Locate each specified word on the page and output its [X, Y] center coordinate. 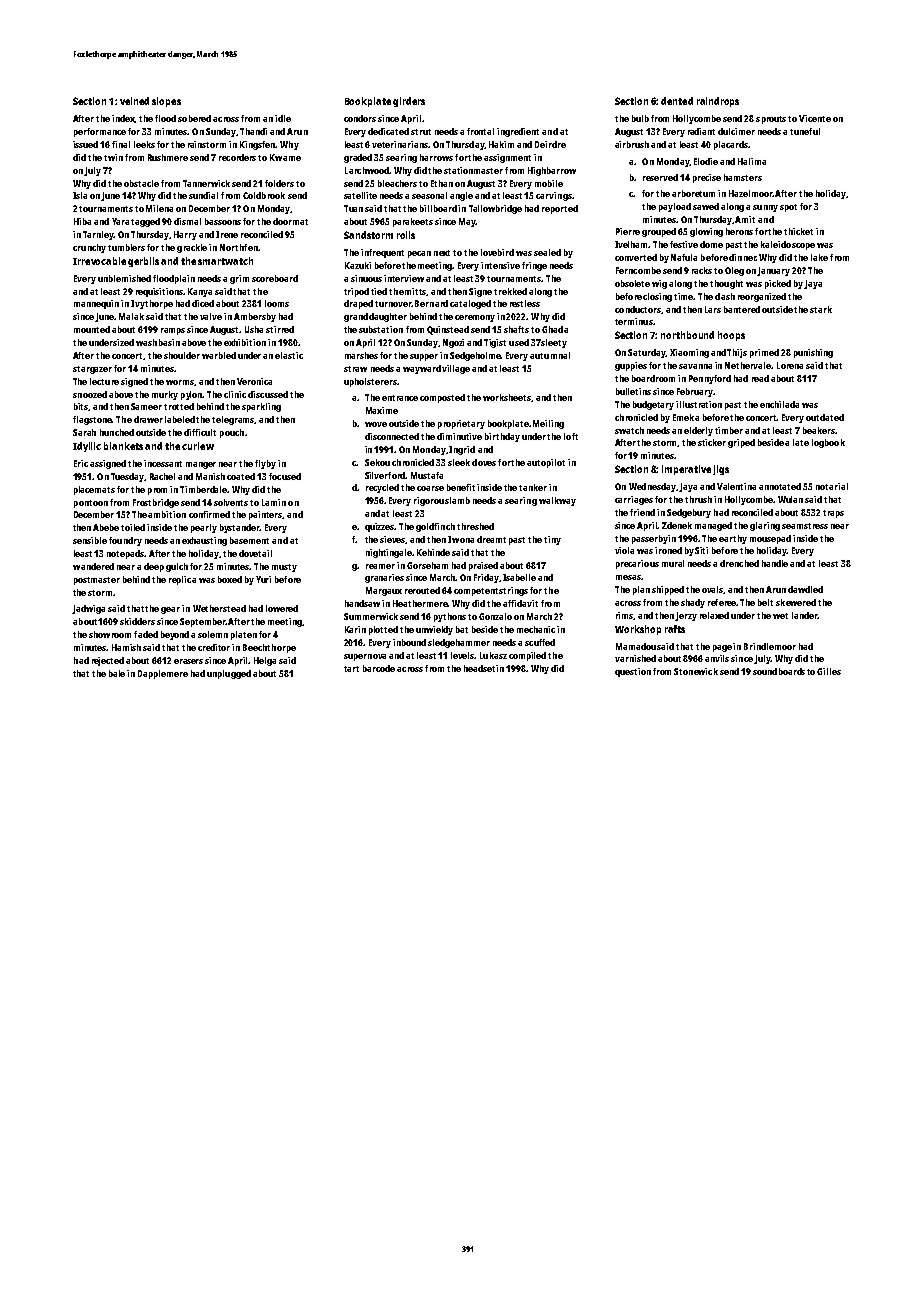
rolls [406, 235]
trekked [510, 291]
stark [821, 309]
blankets [123, 446]
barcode [379, 668]
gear [170, 610]
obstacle [141, 183]
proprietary [461, 424]
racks [702, 270]
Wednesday [652, 487]
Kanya [200, 292]
